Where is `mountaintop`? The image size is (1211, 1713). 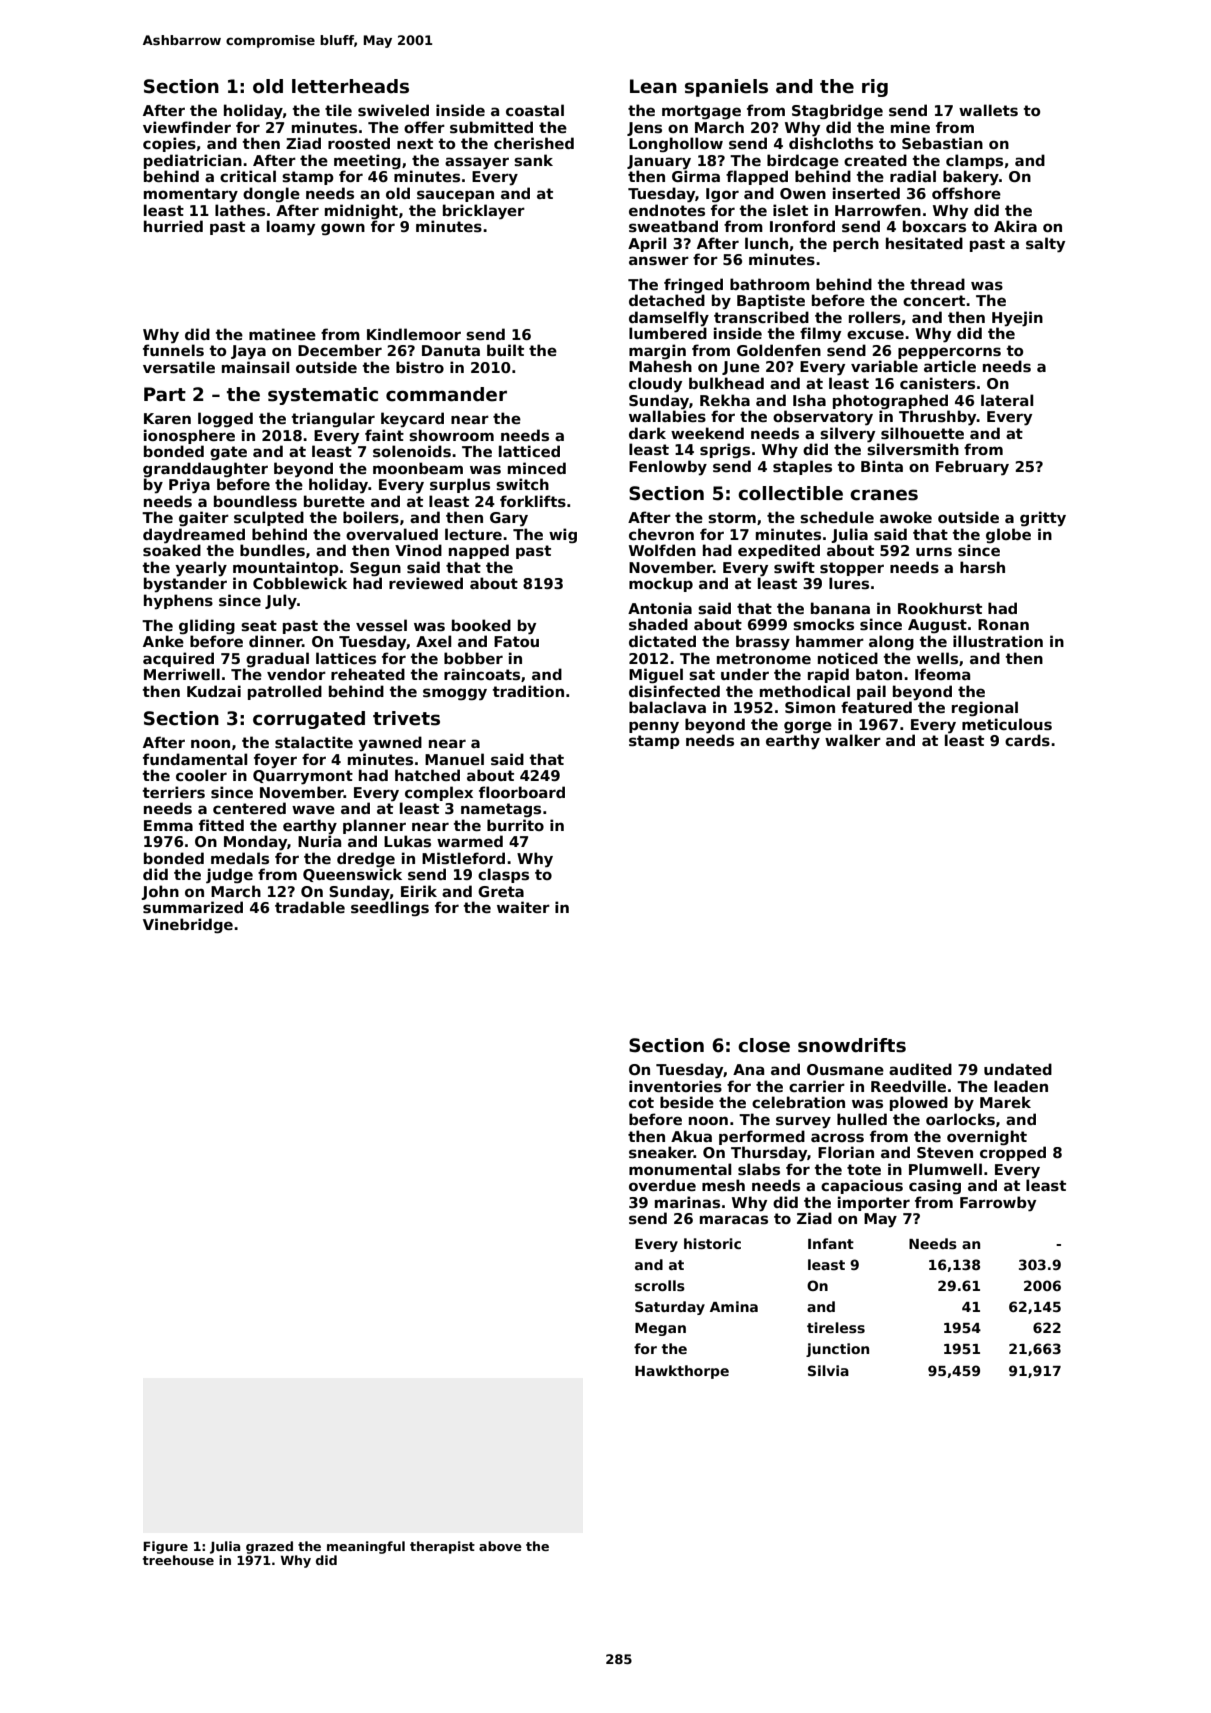
mountaintop is located at coordinates (286, 568).
